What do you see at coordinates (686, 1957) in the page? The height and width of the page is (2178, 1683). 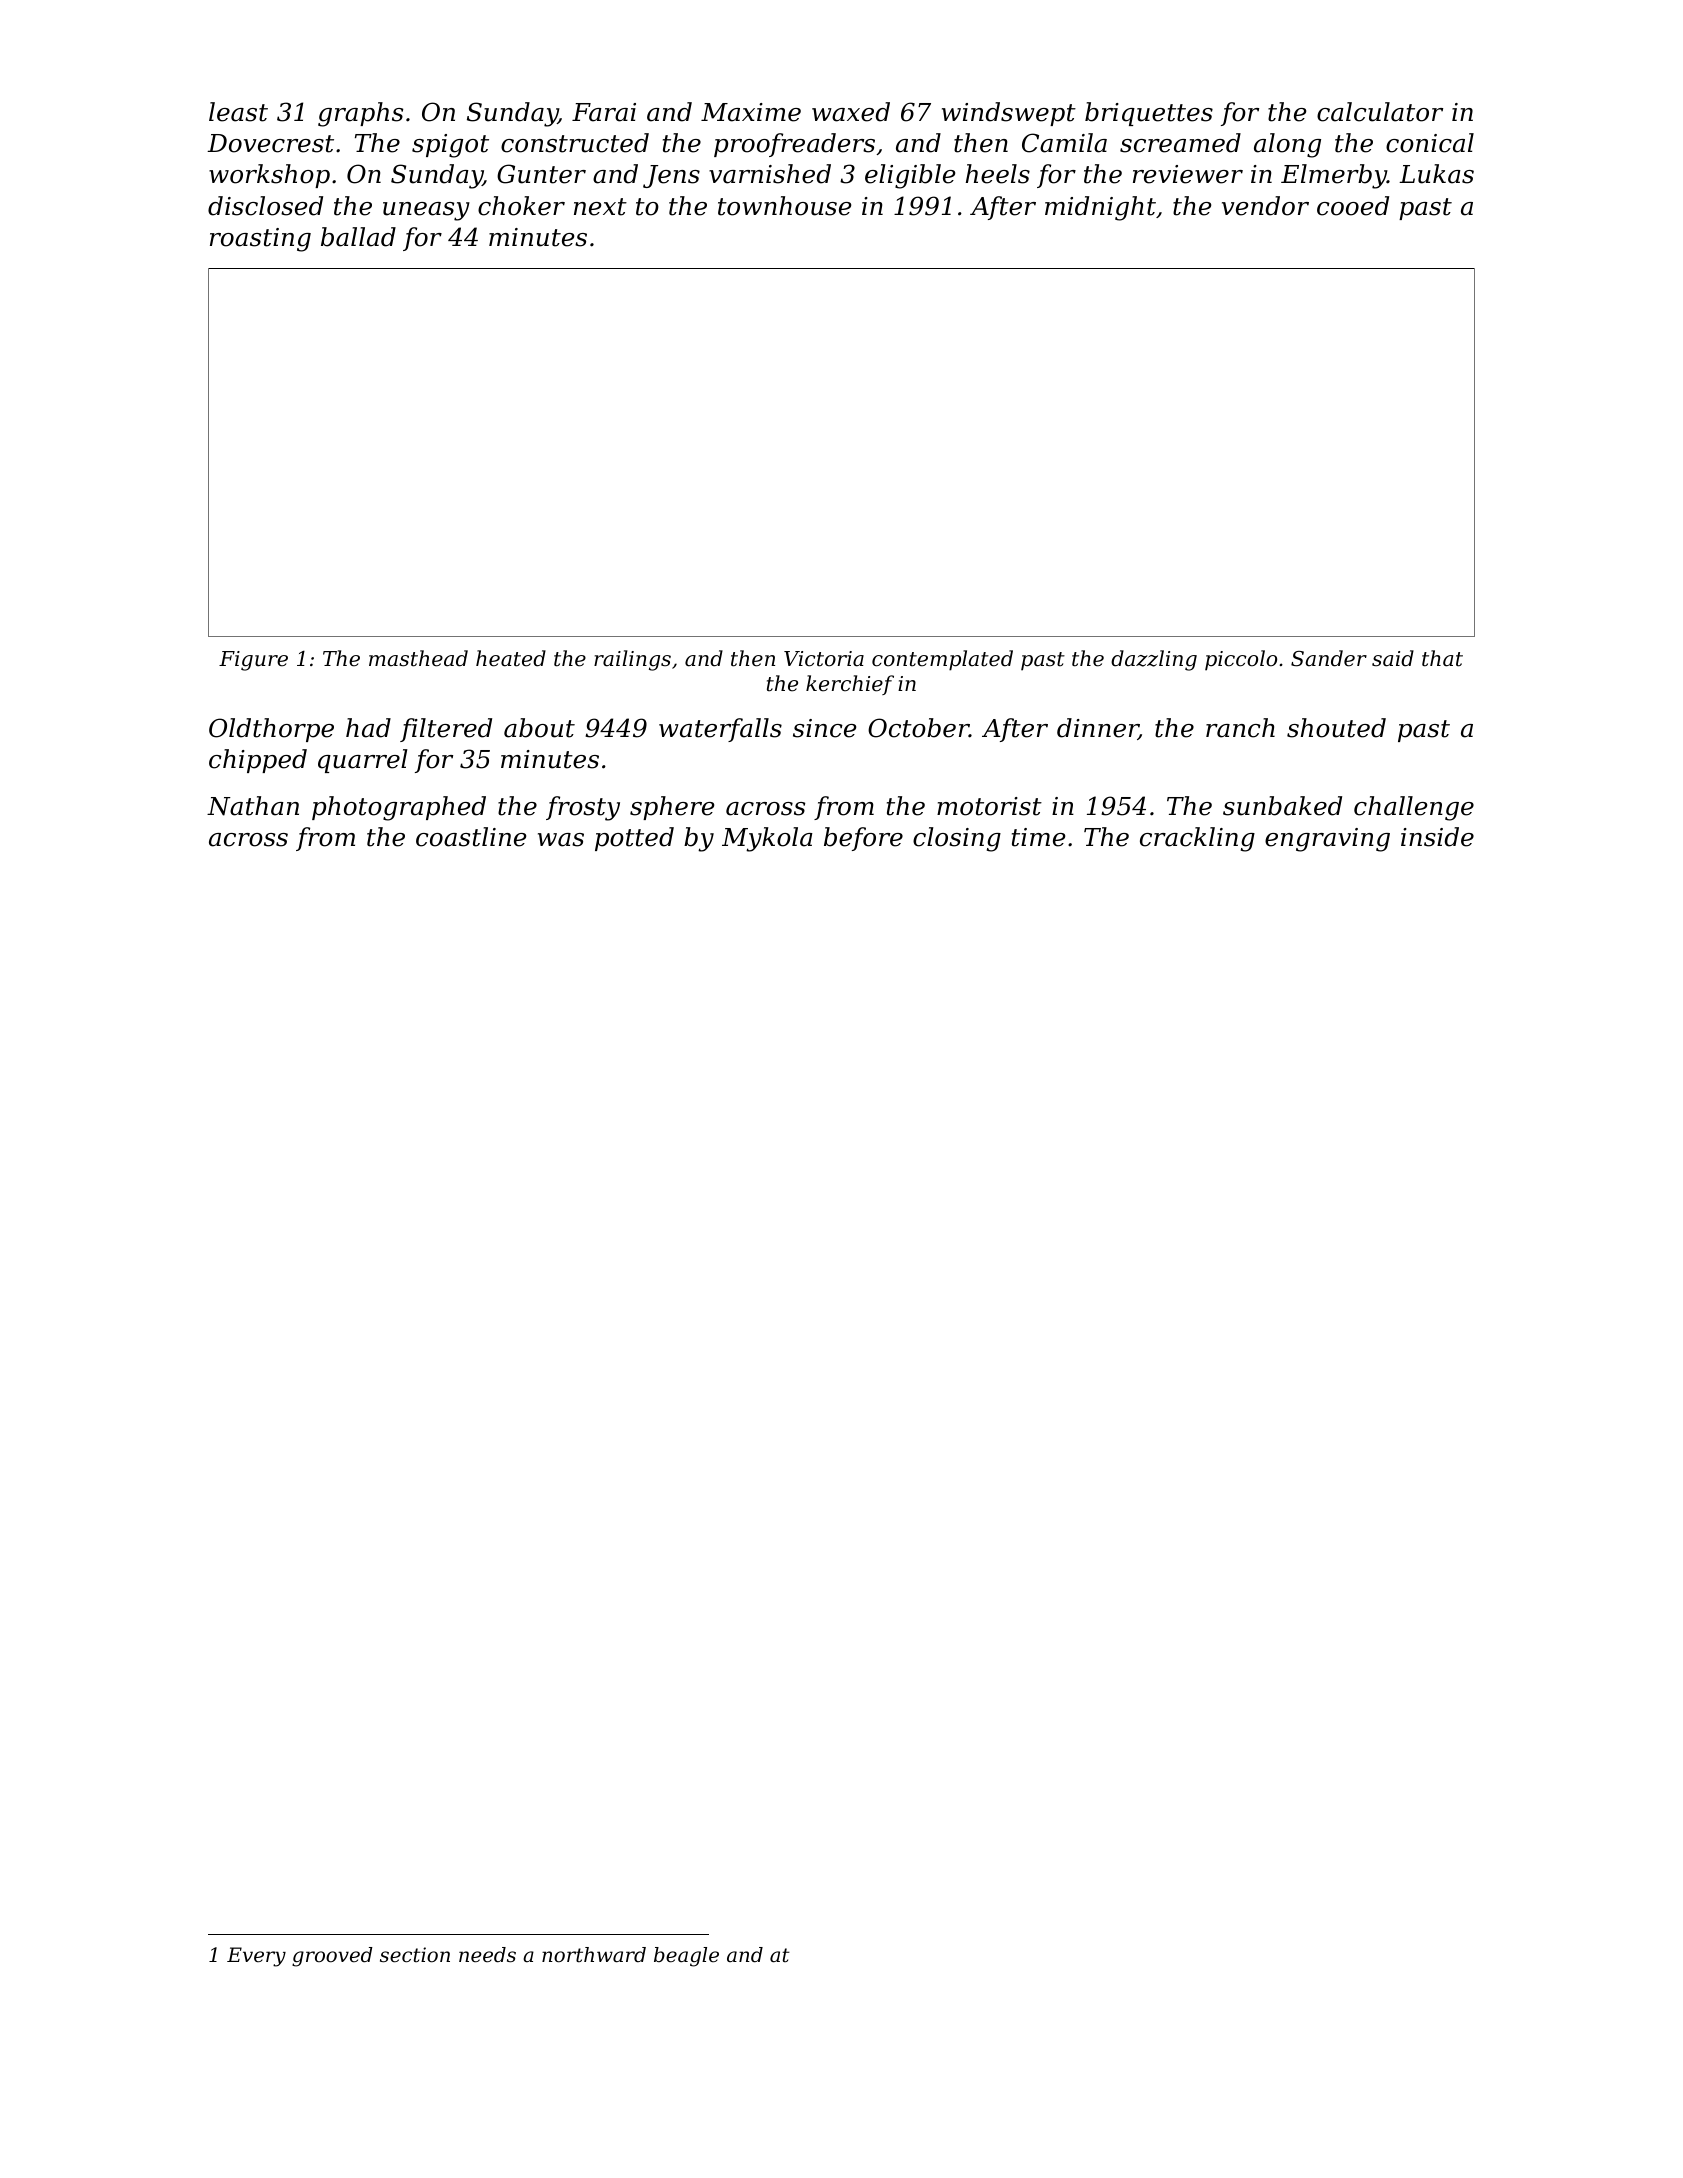 I see `beagle` at bounding box center [686, 1957].
